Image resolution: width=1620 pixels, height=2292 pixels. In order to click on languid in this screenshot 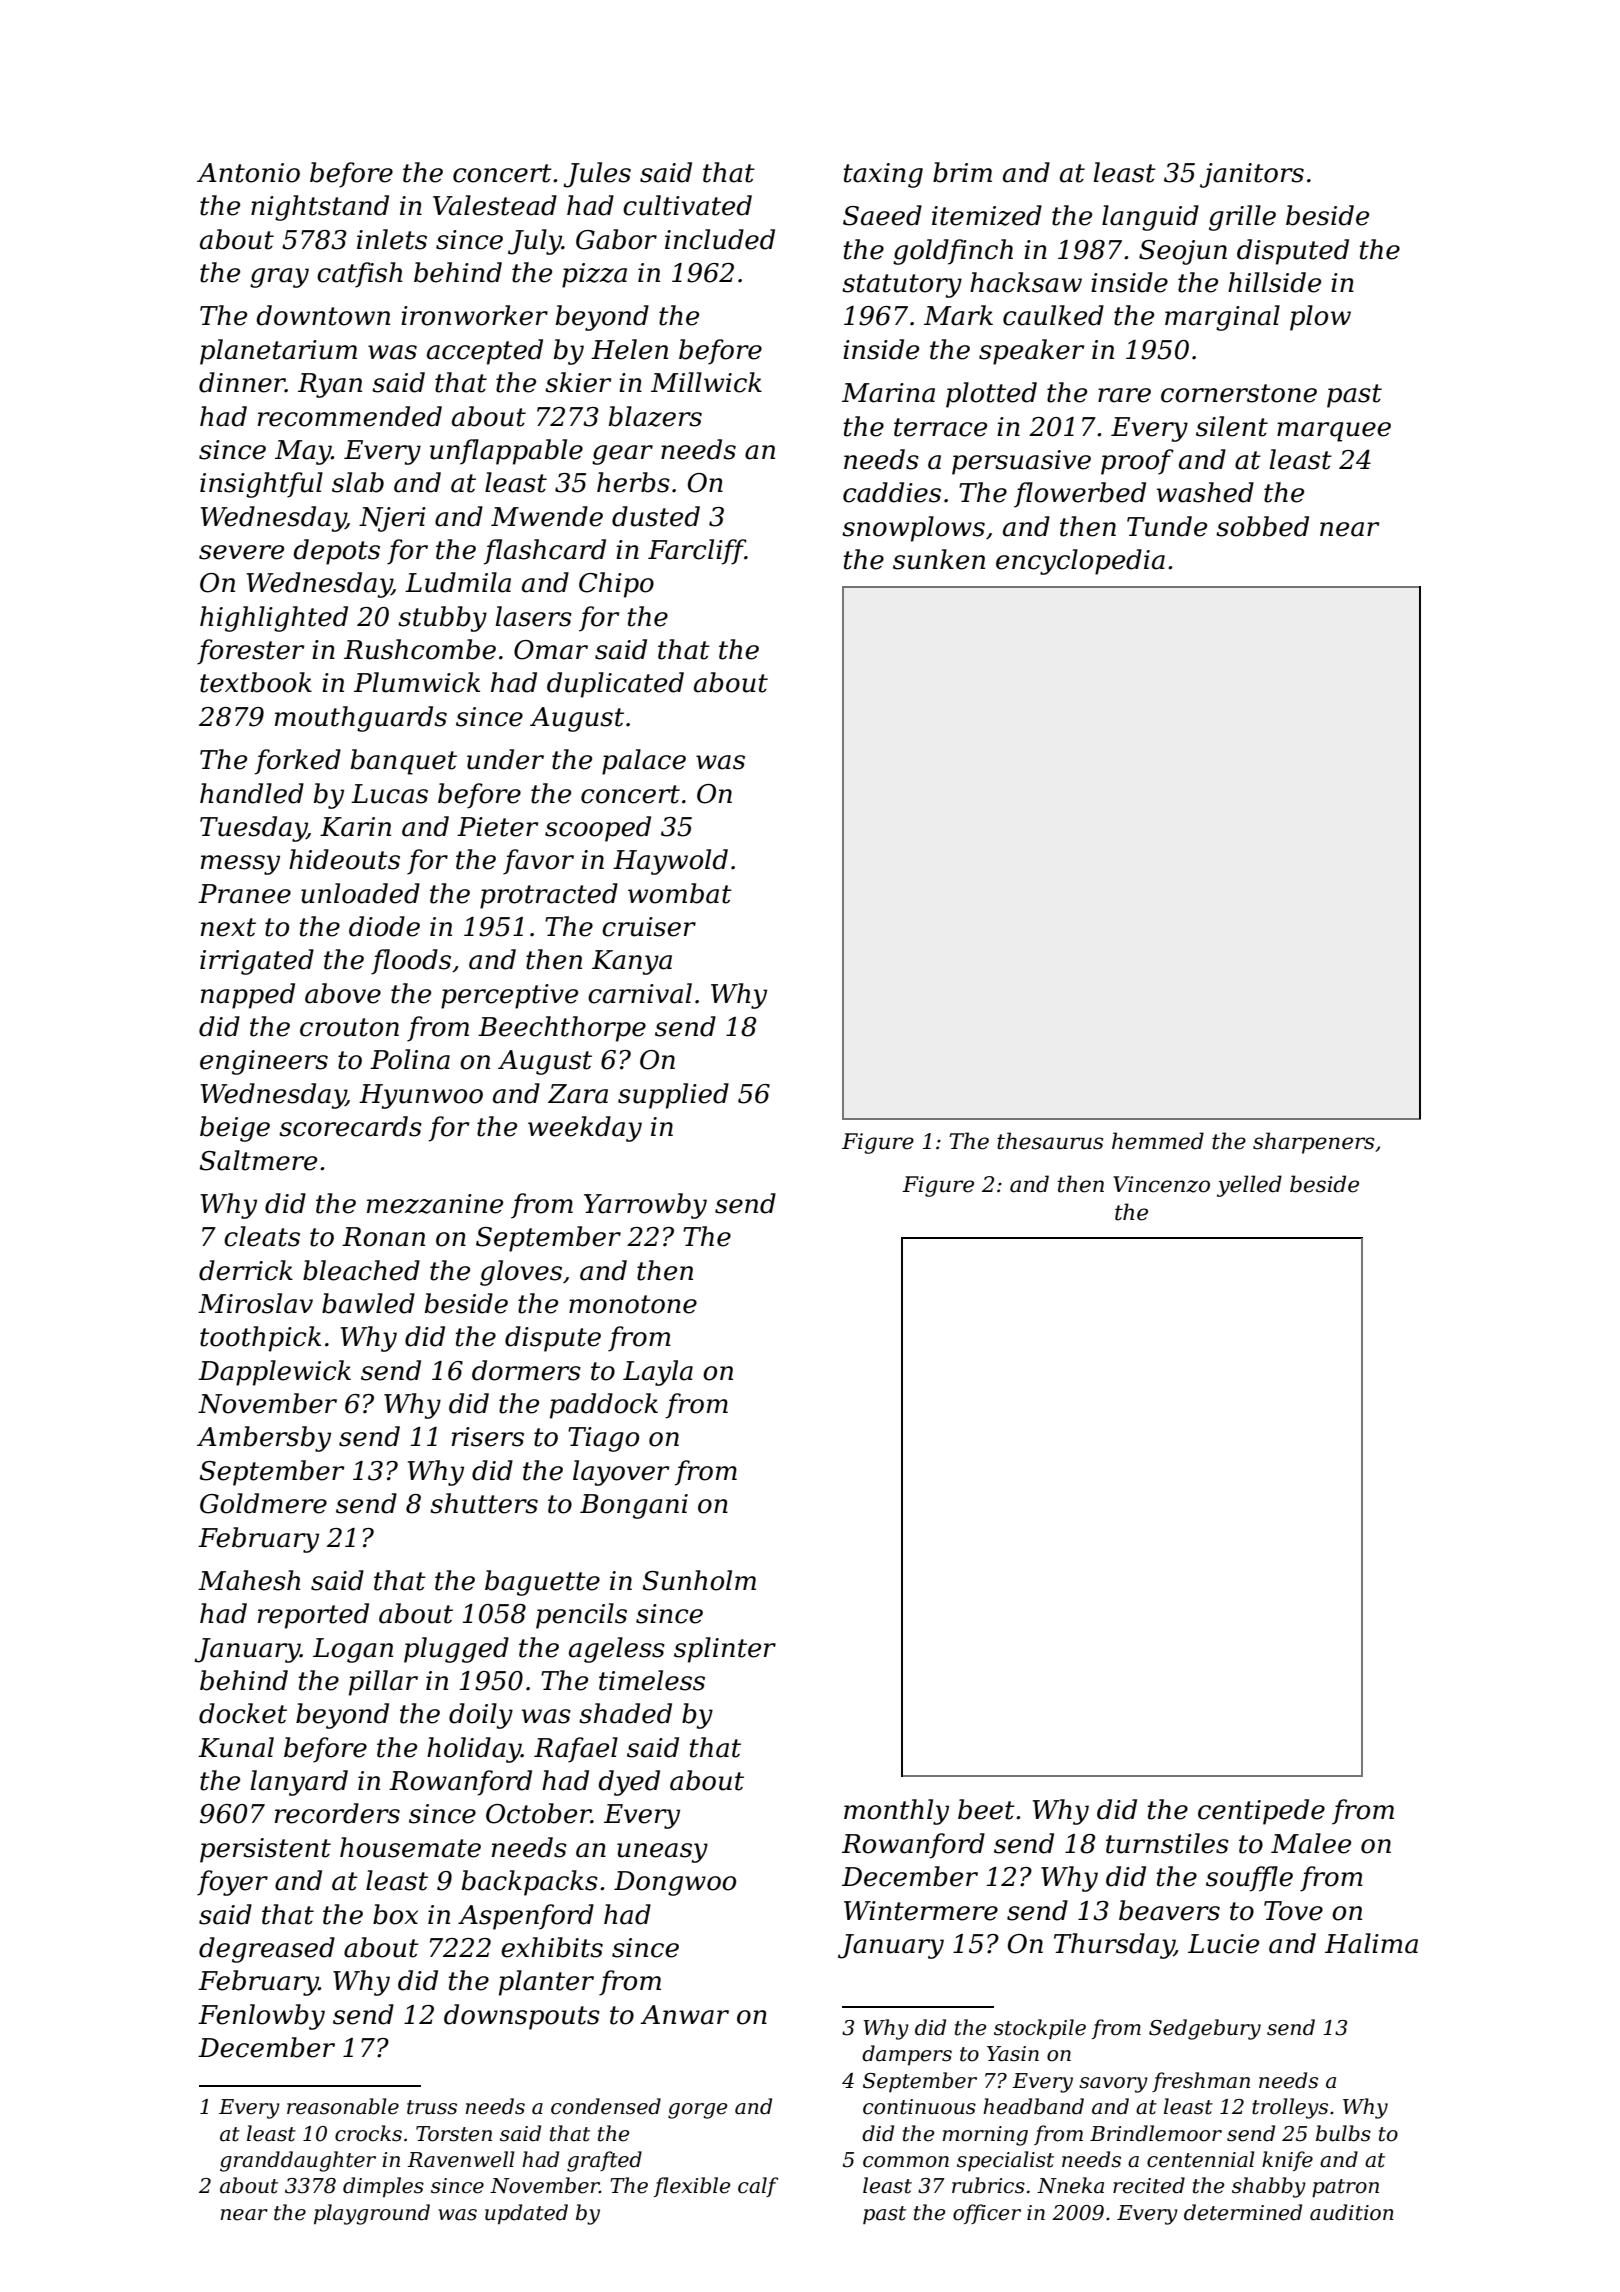, I will do `click(1150, 218)`.
